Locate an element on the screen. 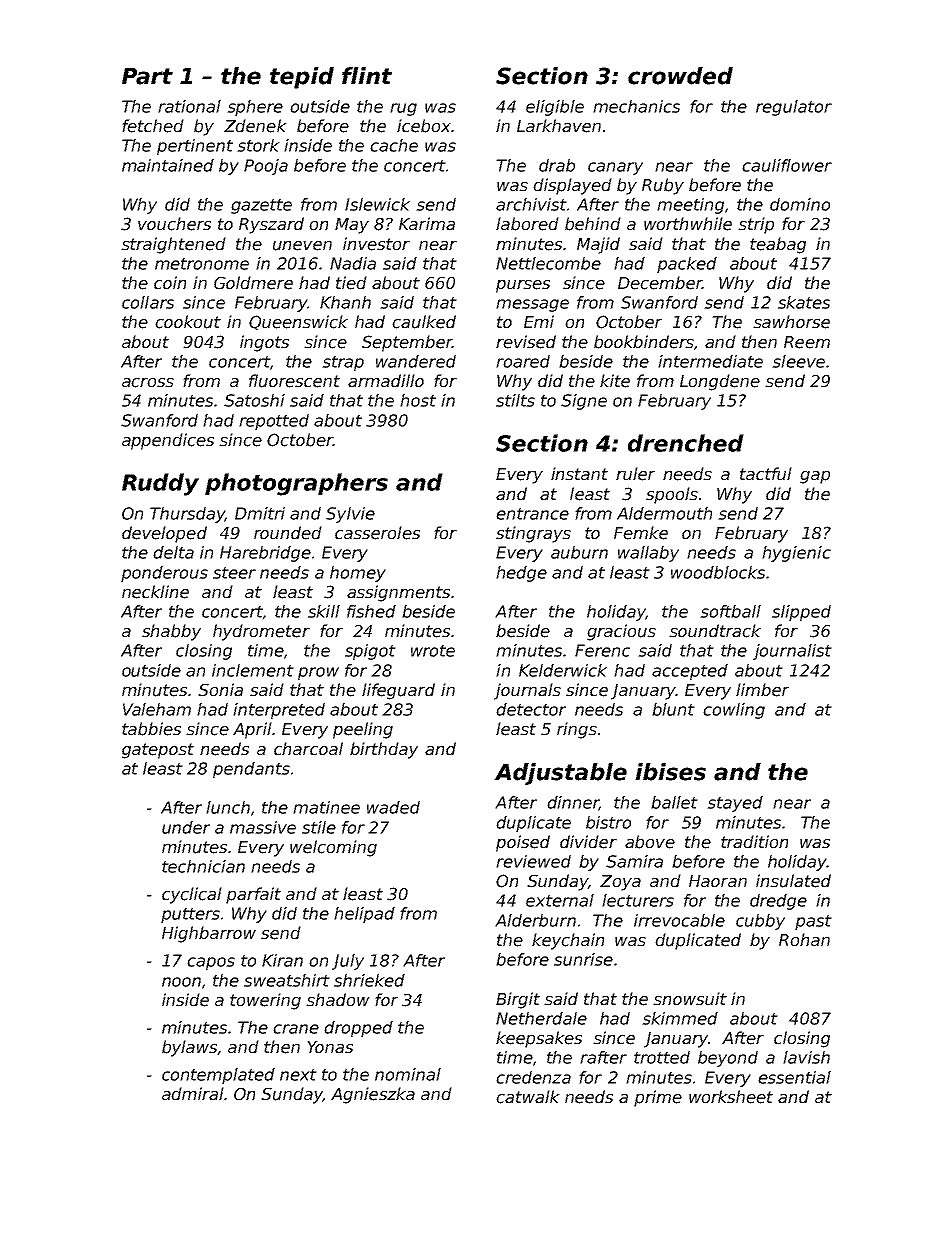 The width and height of the screenshot is (952, 1233). accepted is located at coordinates (690, 672).
